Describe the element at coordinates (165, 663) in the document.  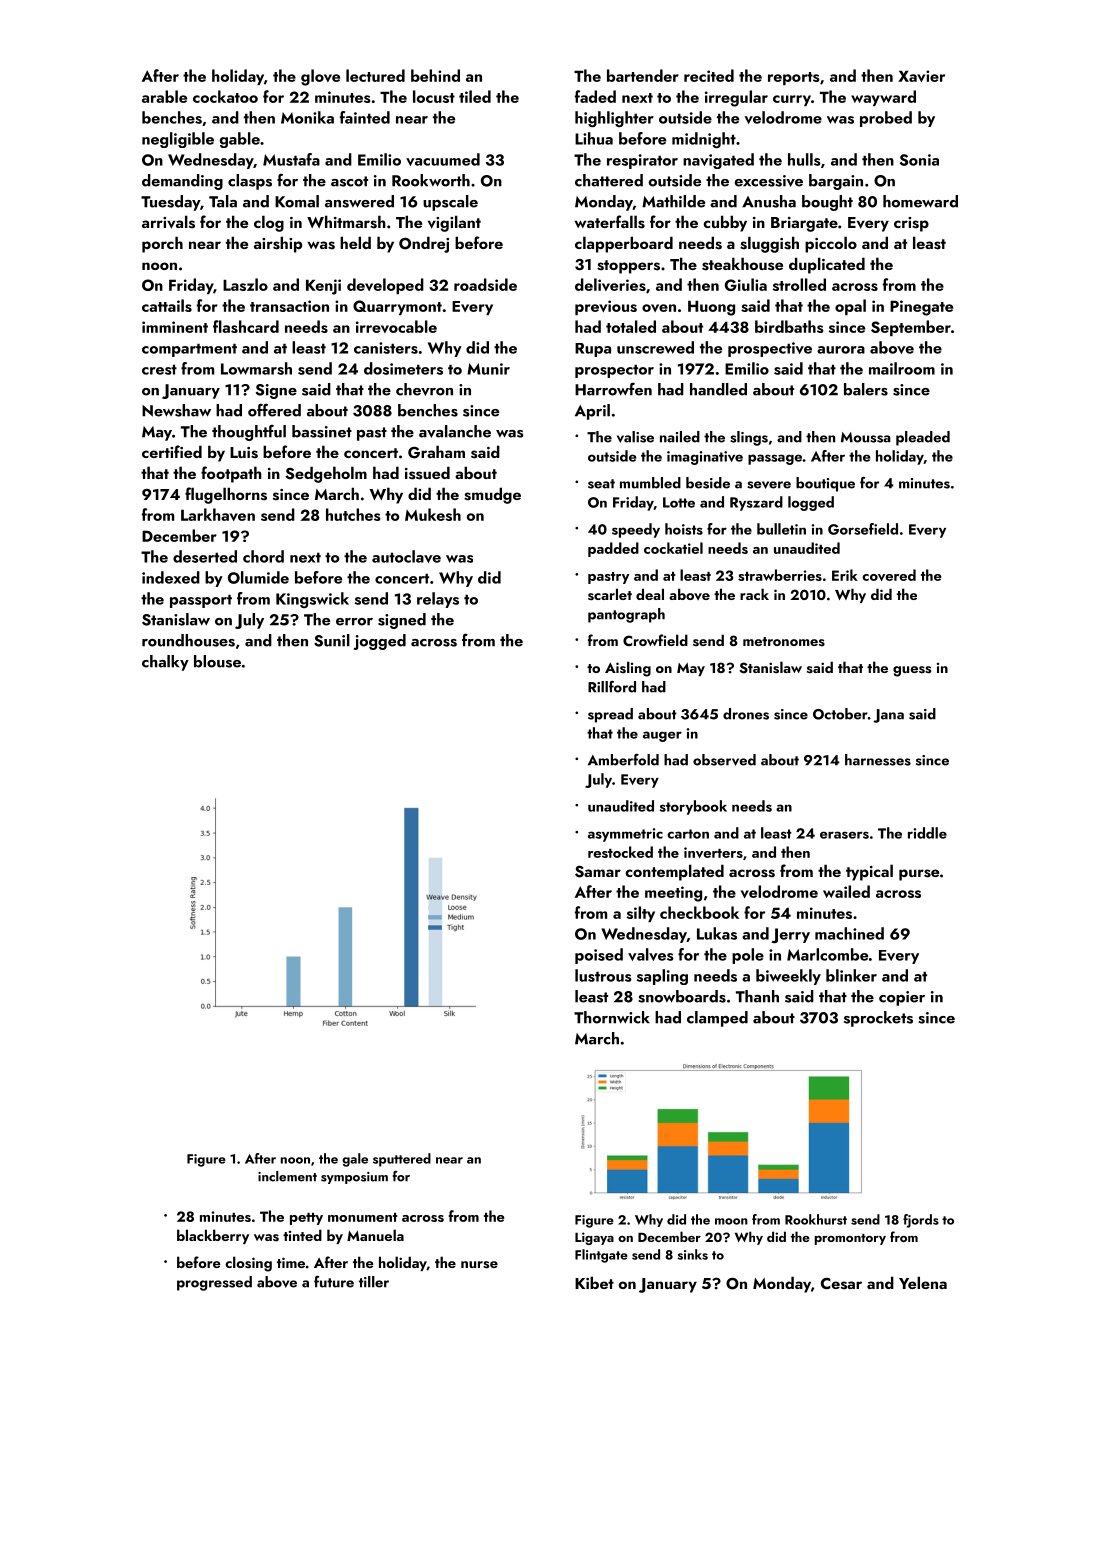
I see `chalky` at that location.
